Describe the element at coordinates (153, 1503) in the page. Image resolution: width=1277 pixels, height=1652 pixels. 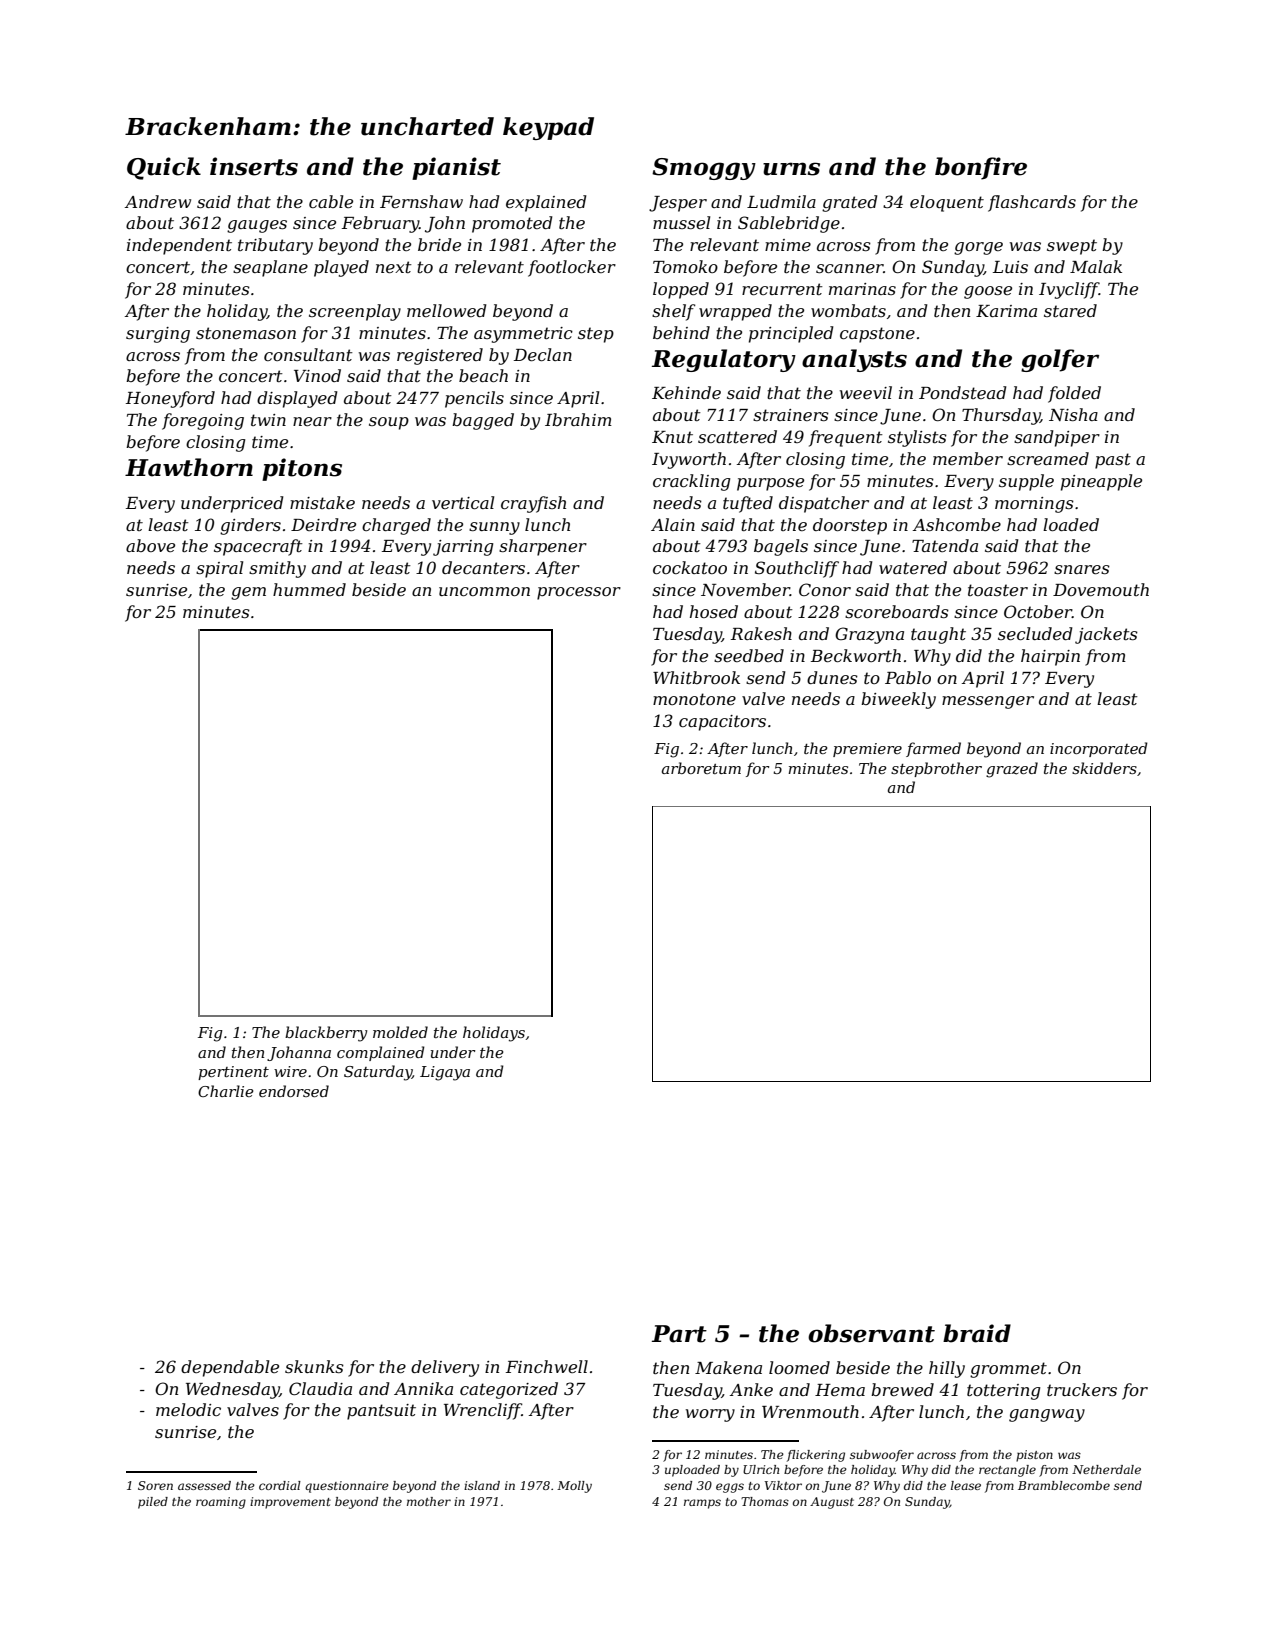
I see `piled` at that location.
